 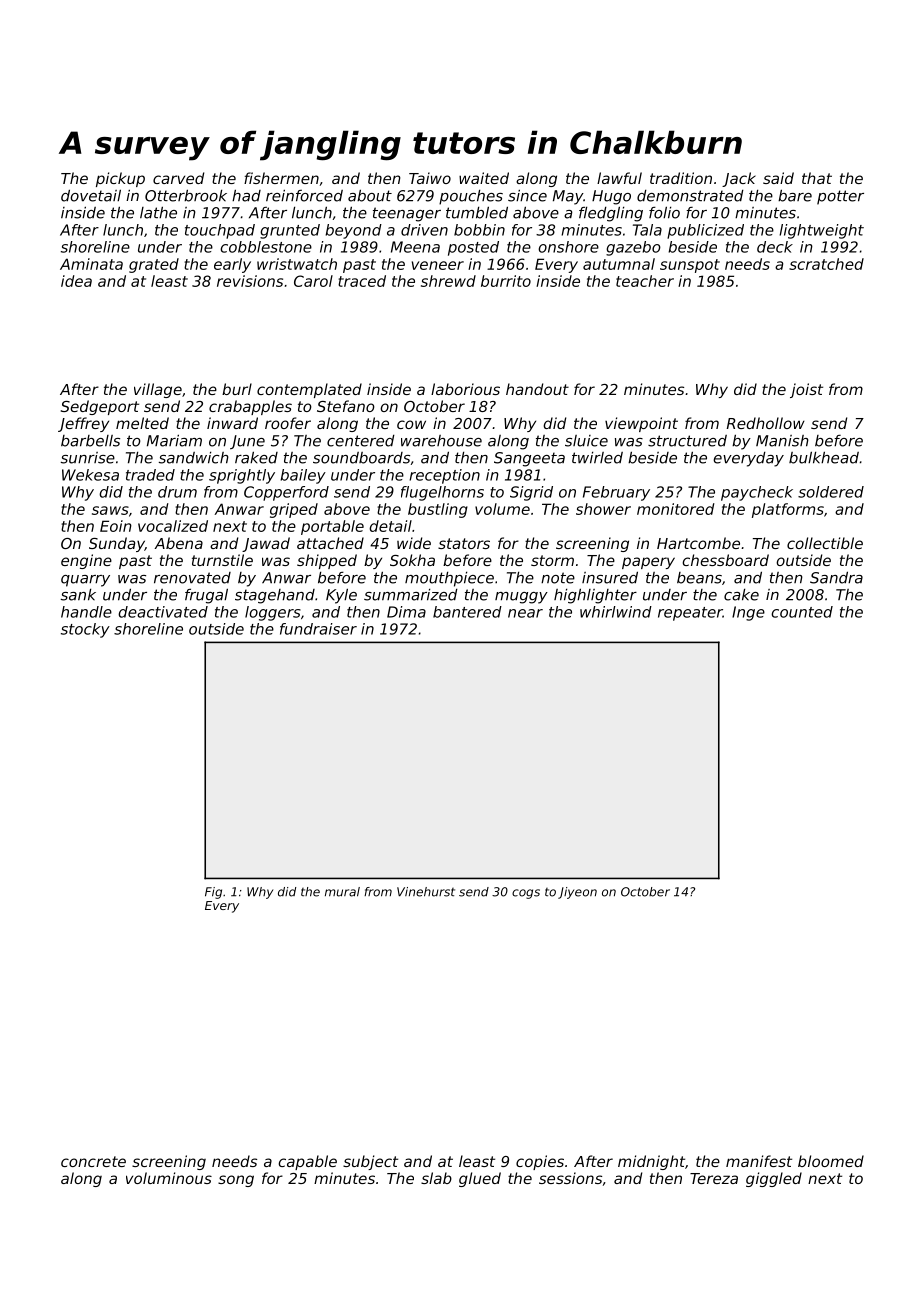 I want to click on copies, so click(x=540, y=1162).
